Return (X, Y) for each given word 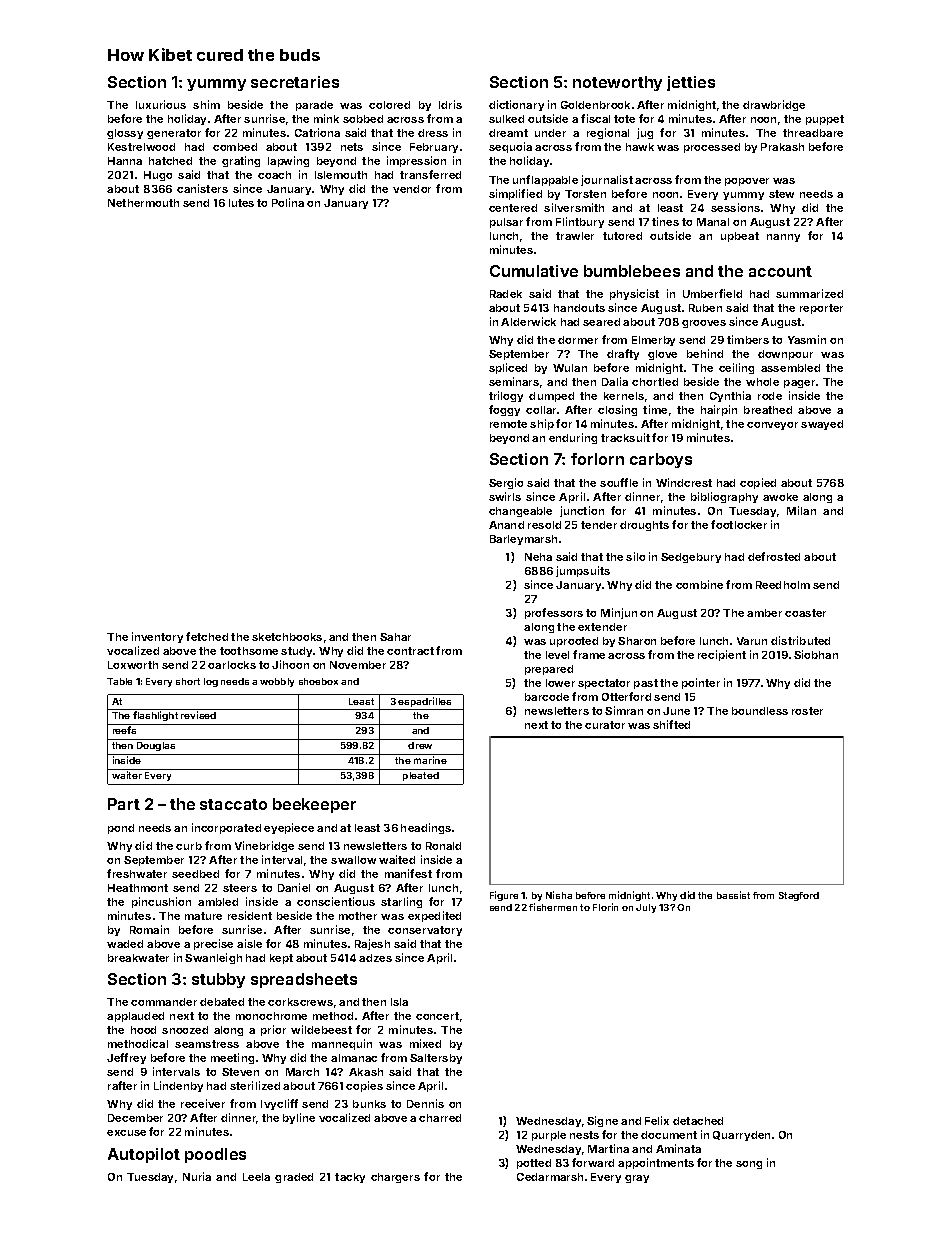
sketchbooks (287, 637)
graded (294, 1178)
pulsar (506, 223)
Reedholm (783, 585)
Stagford (799, 896)
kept (281, 959)
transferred (430, 174)
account (780, 271)
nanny (783, 238)
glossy (125, 134)
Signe (602, 1121)
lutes (241, 203)
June (676, 711)
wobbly (277, 682)
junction (582, 511)
